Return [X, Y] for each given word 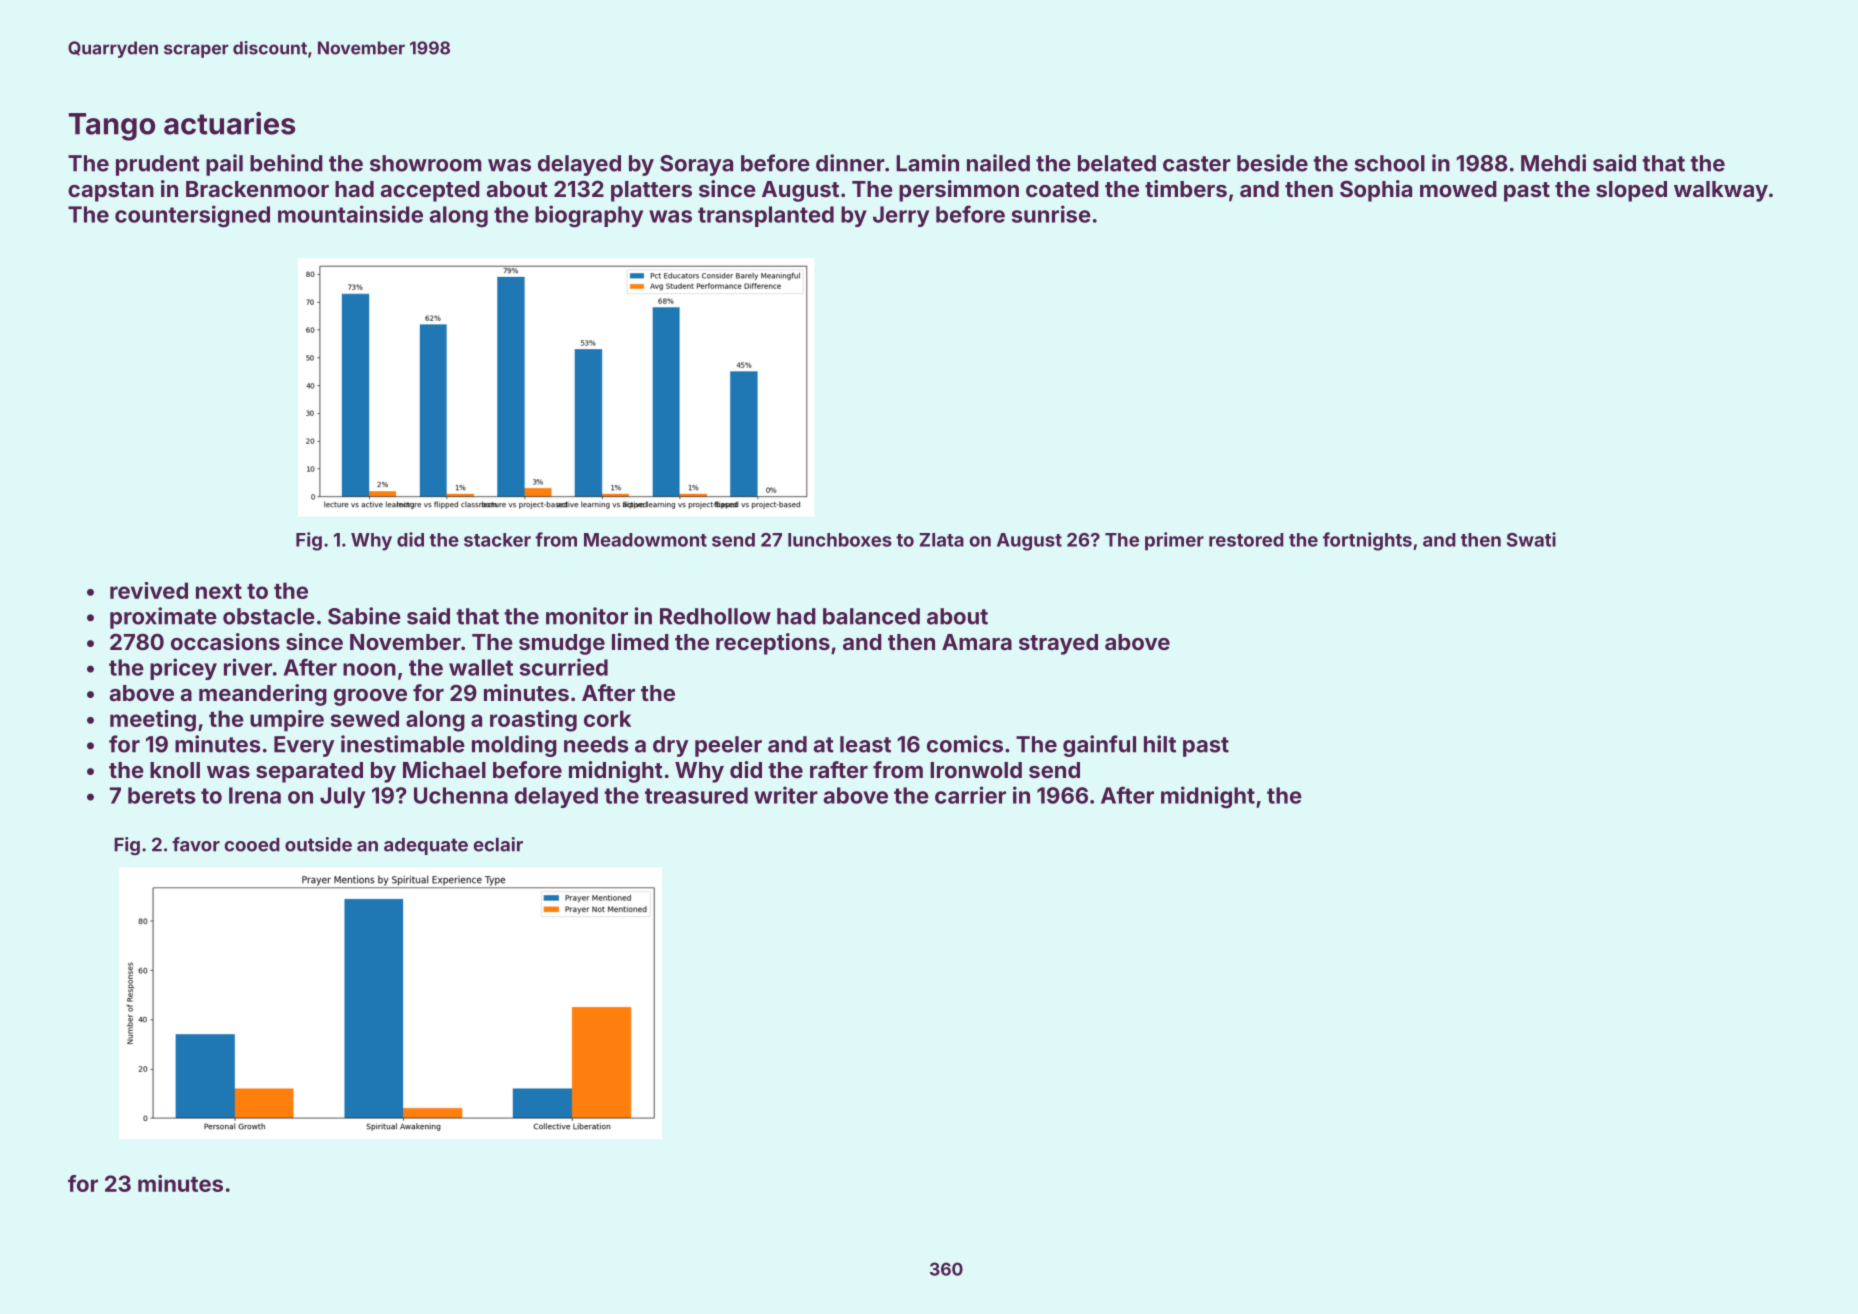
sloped [1631, 191]
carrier [970, 795]
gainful [1099, 746]
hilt [1160, 744]
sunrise [1051, 214]
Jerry [901, 216]
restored [1246, 540]
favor [196, 844]
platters [651, 191]
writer [786, 795]
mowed [1458, 189]
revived [149, 590]
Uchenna [461, 795]
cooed [252, 844]
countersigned [192, 216]
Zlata [942, 540]
